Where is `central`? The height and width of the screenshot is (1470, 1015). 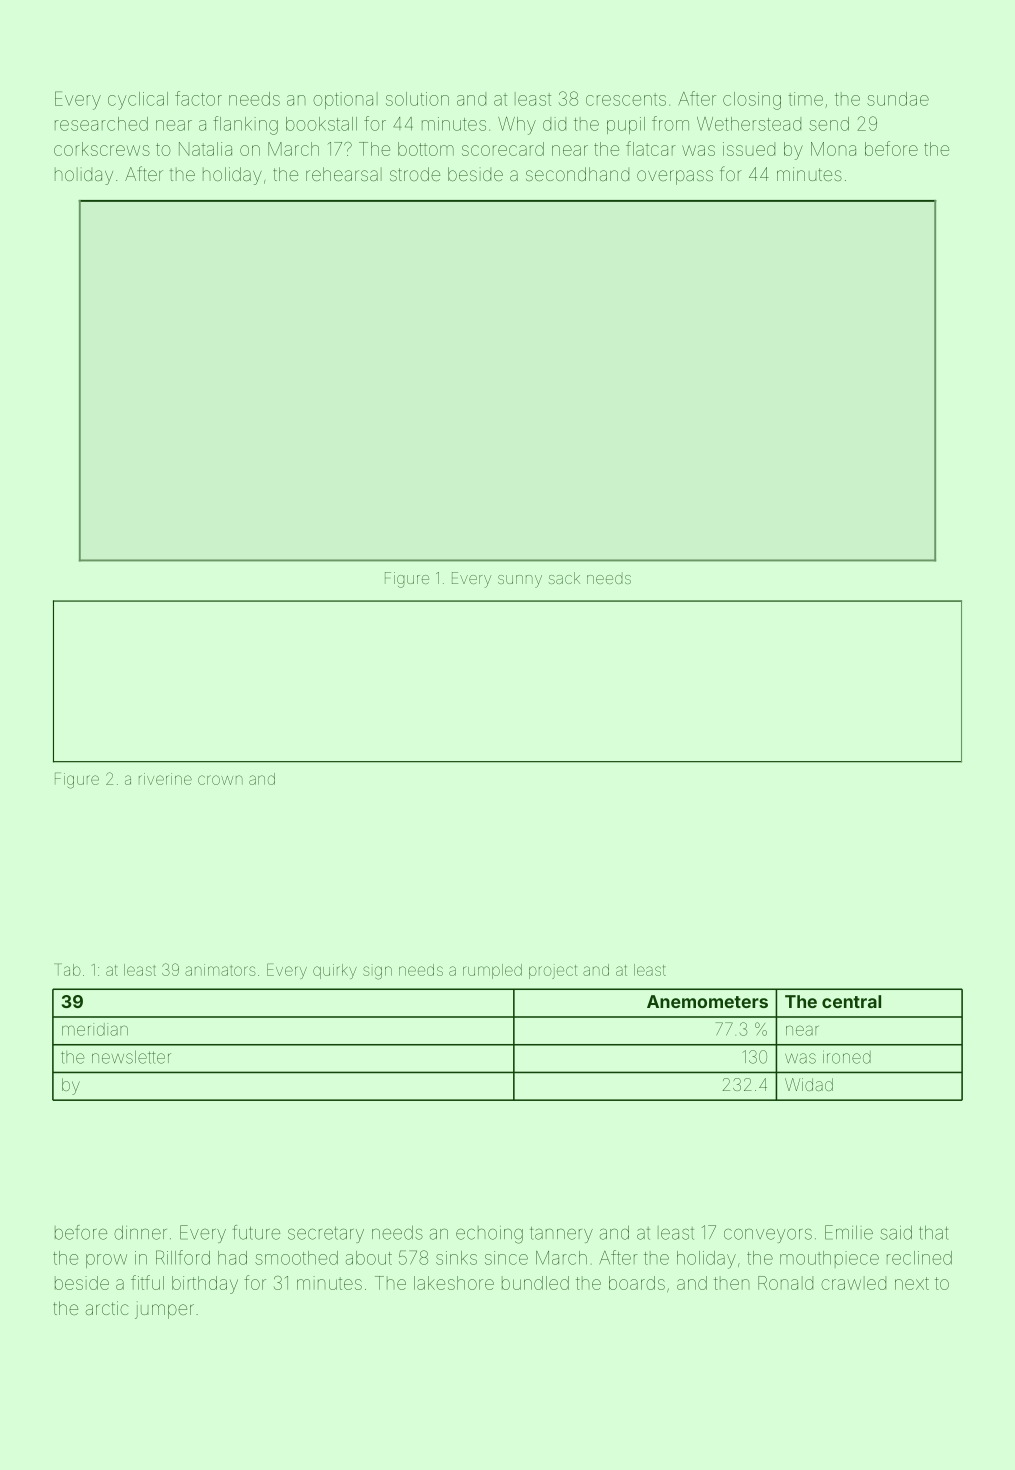 central is located at coordinates (851, 1001).
